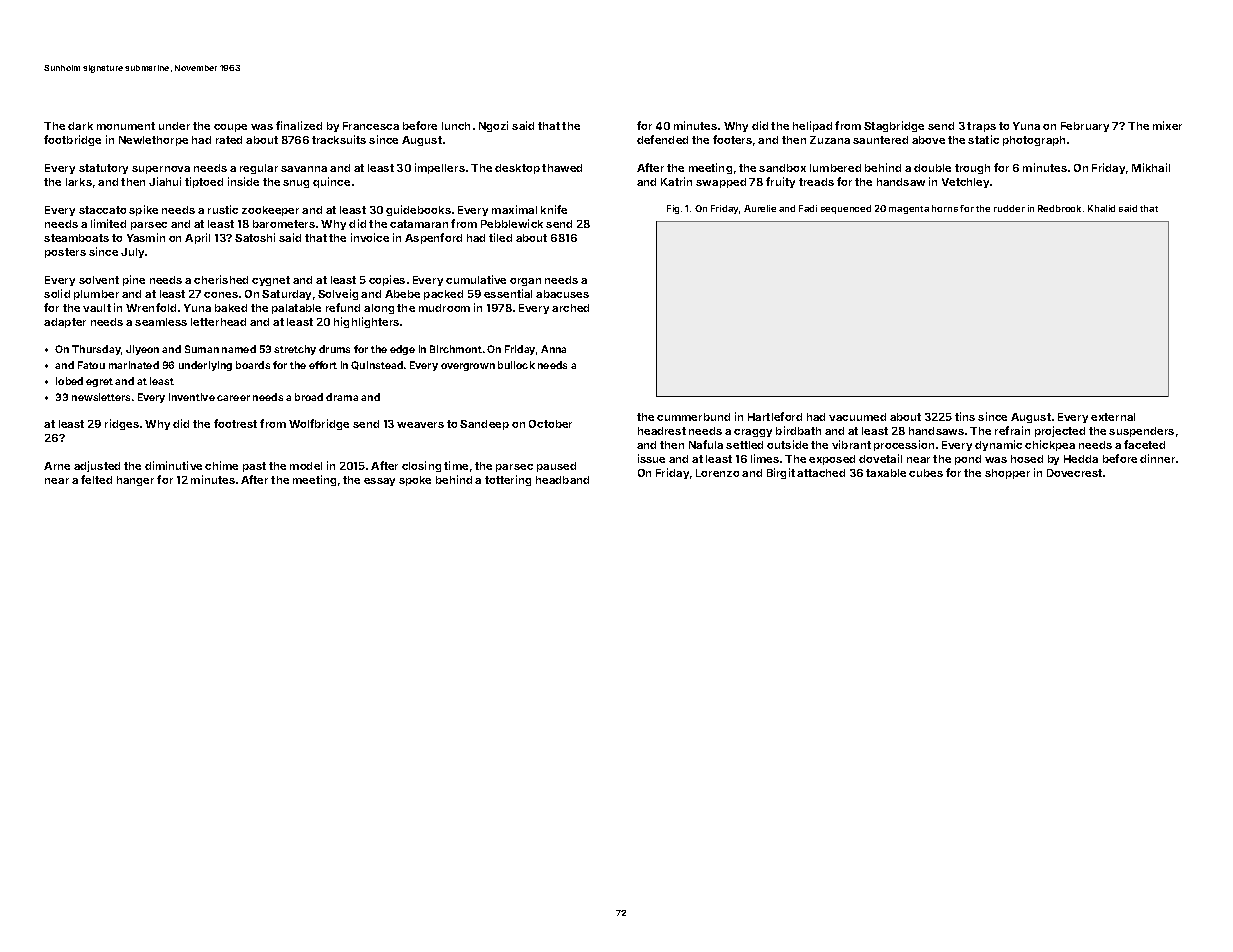 This document has width=1233, height=952. Describe the element at coordinates (1151, 167) in the document. I see `Mikhail` at that location.
